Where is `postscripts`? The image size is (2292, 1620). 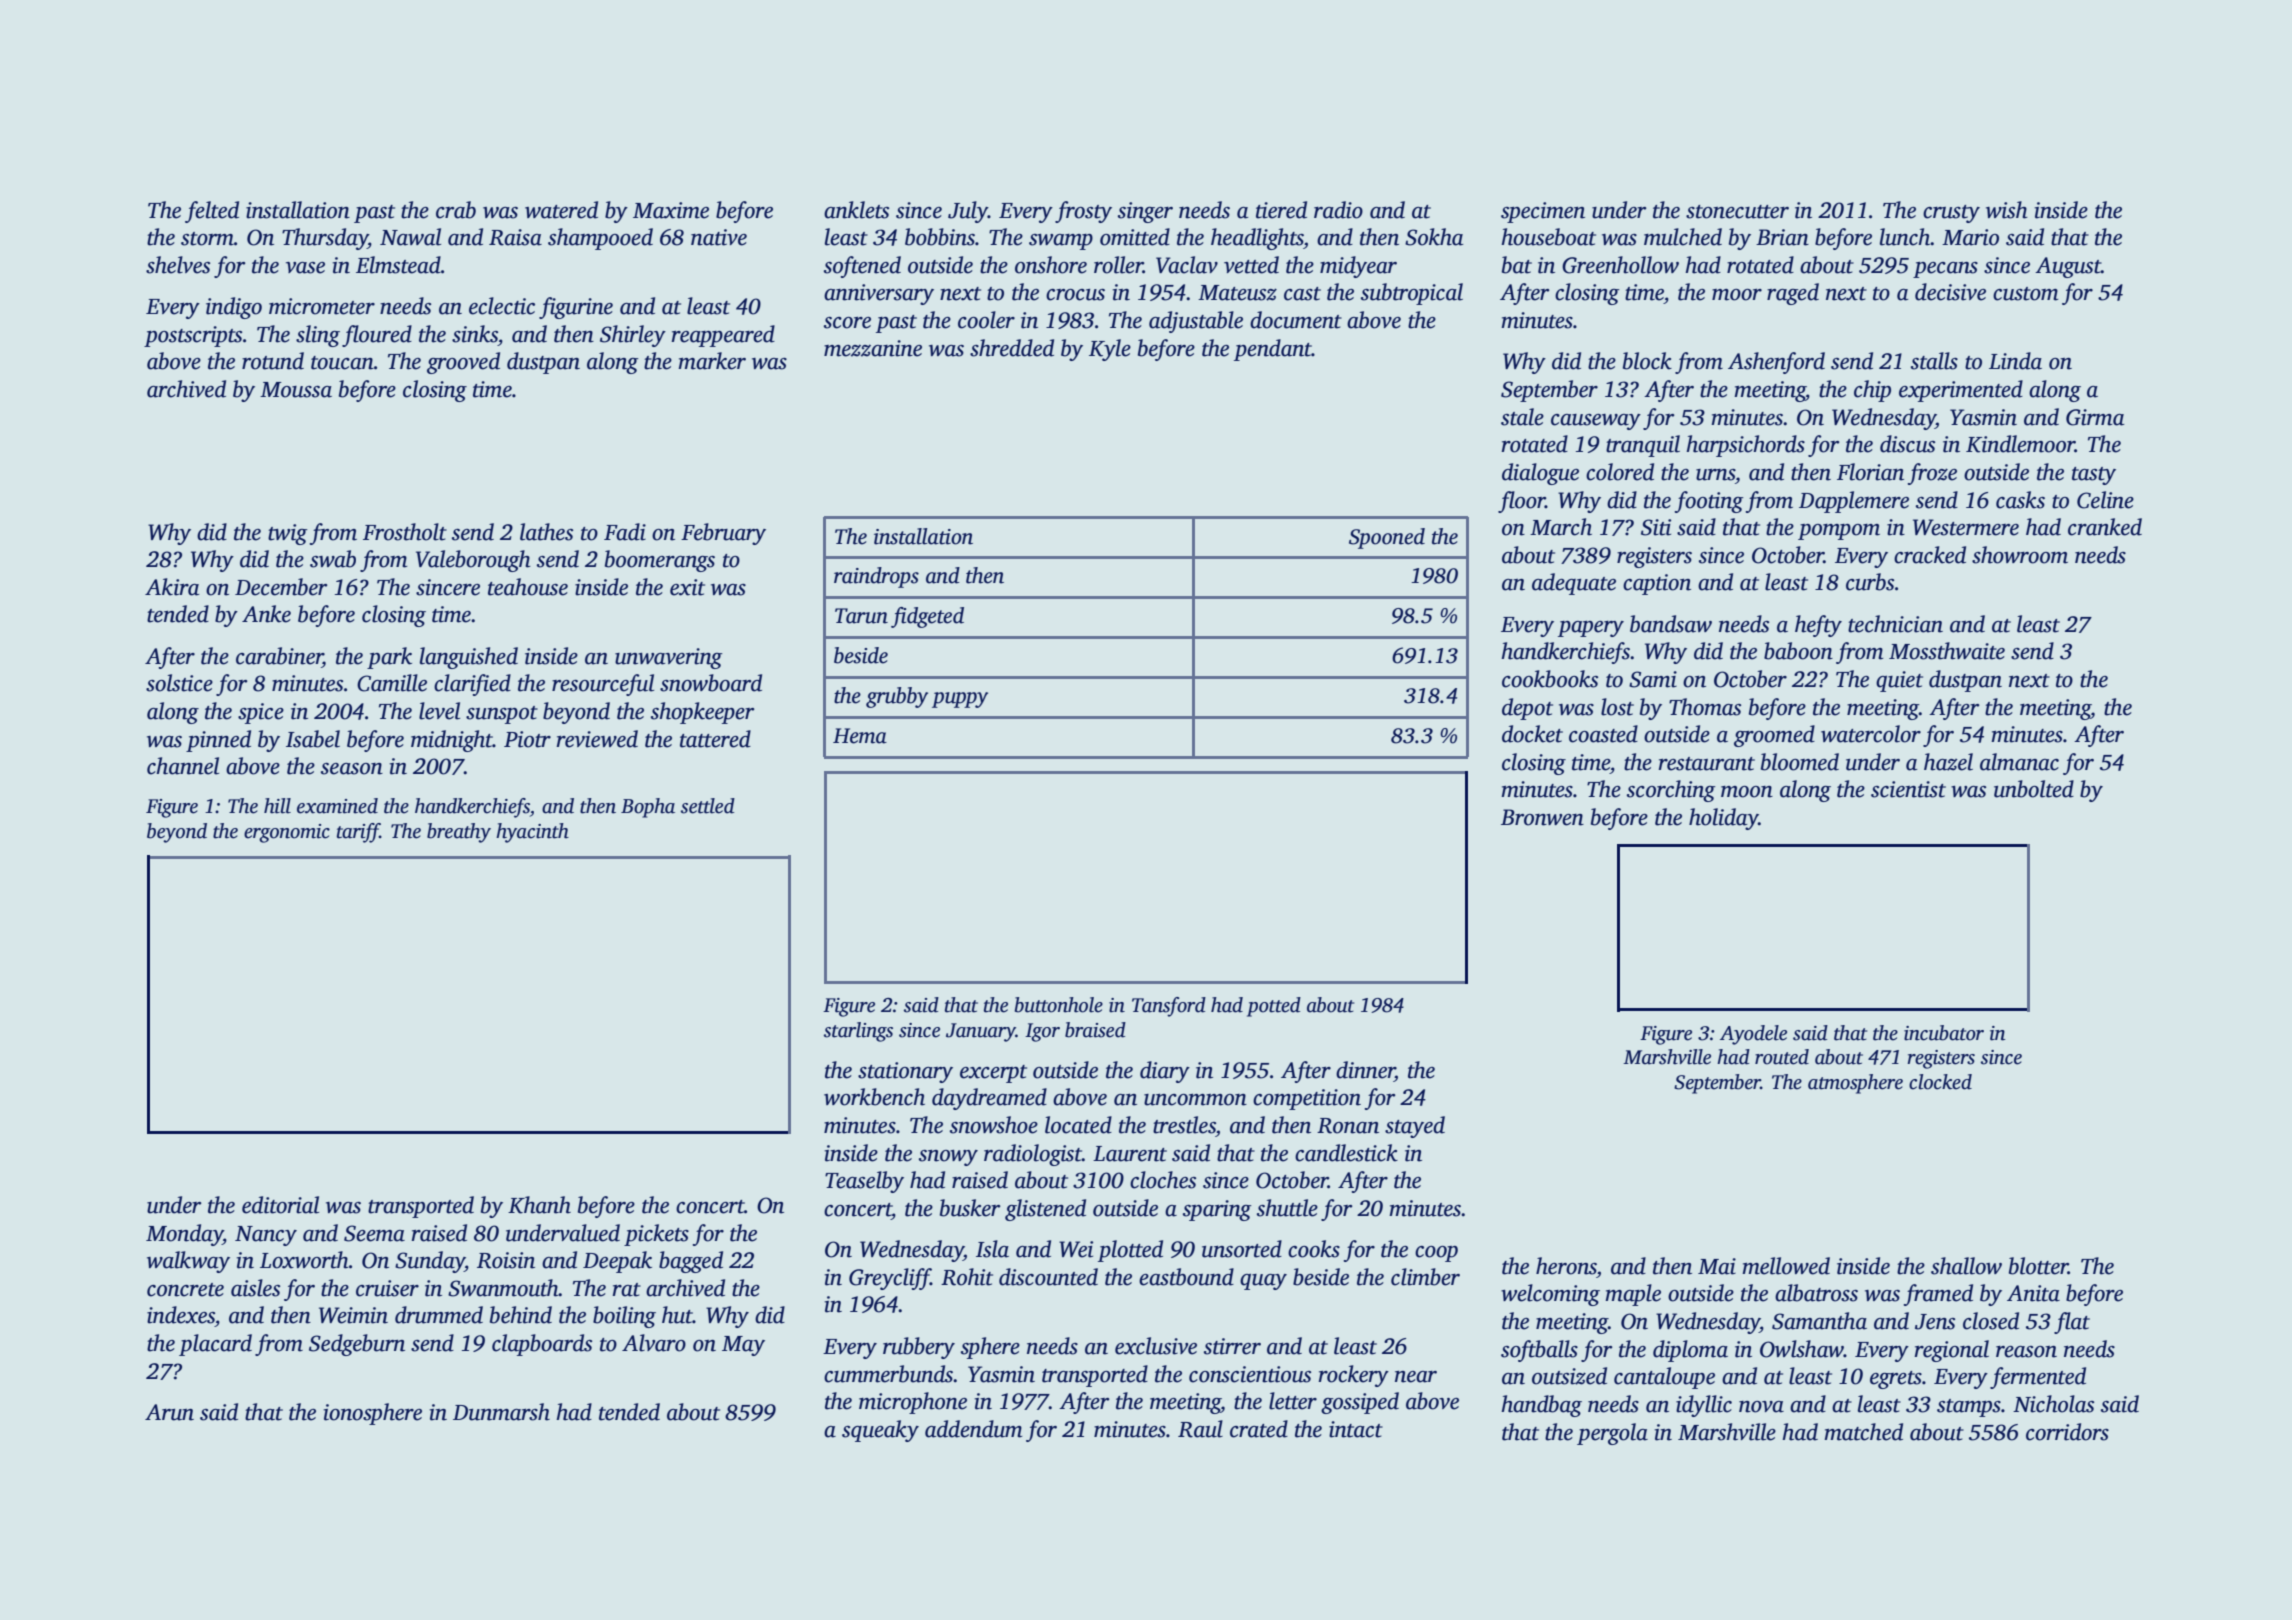
postscripts is located at coordinates (193, 336).
